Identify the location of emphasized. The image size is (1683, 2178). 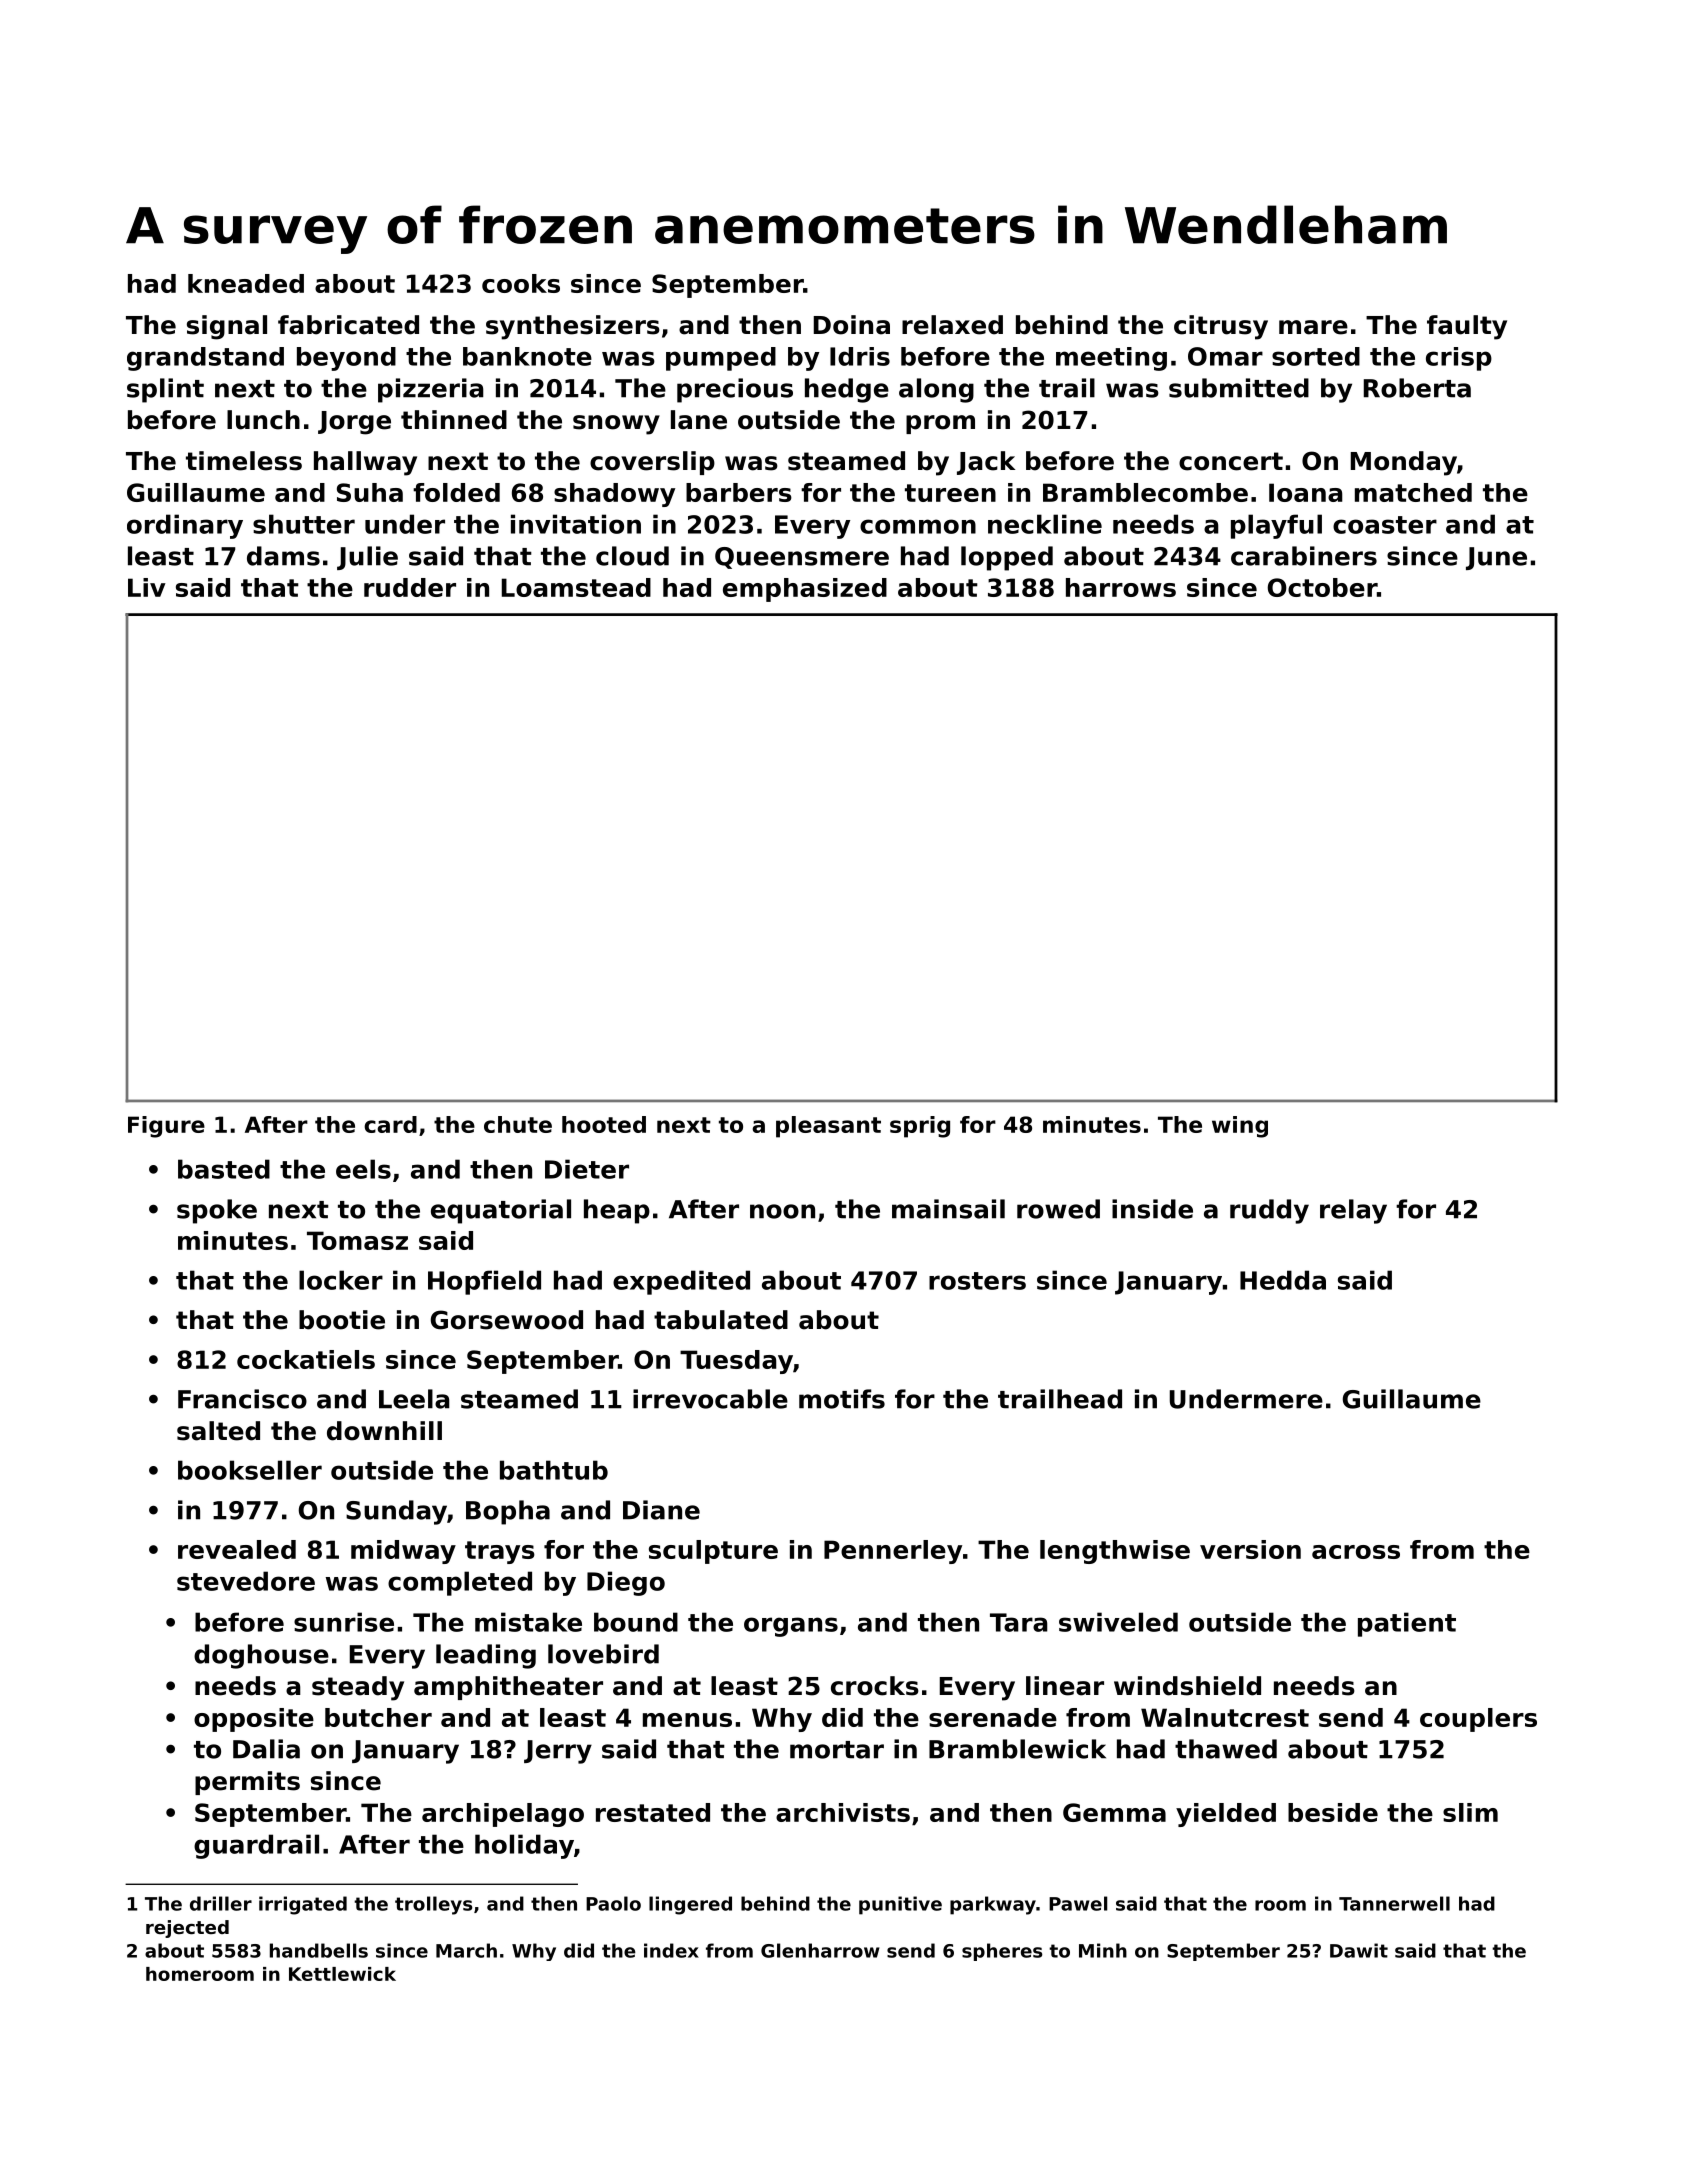
(805, 590).
